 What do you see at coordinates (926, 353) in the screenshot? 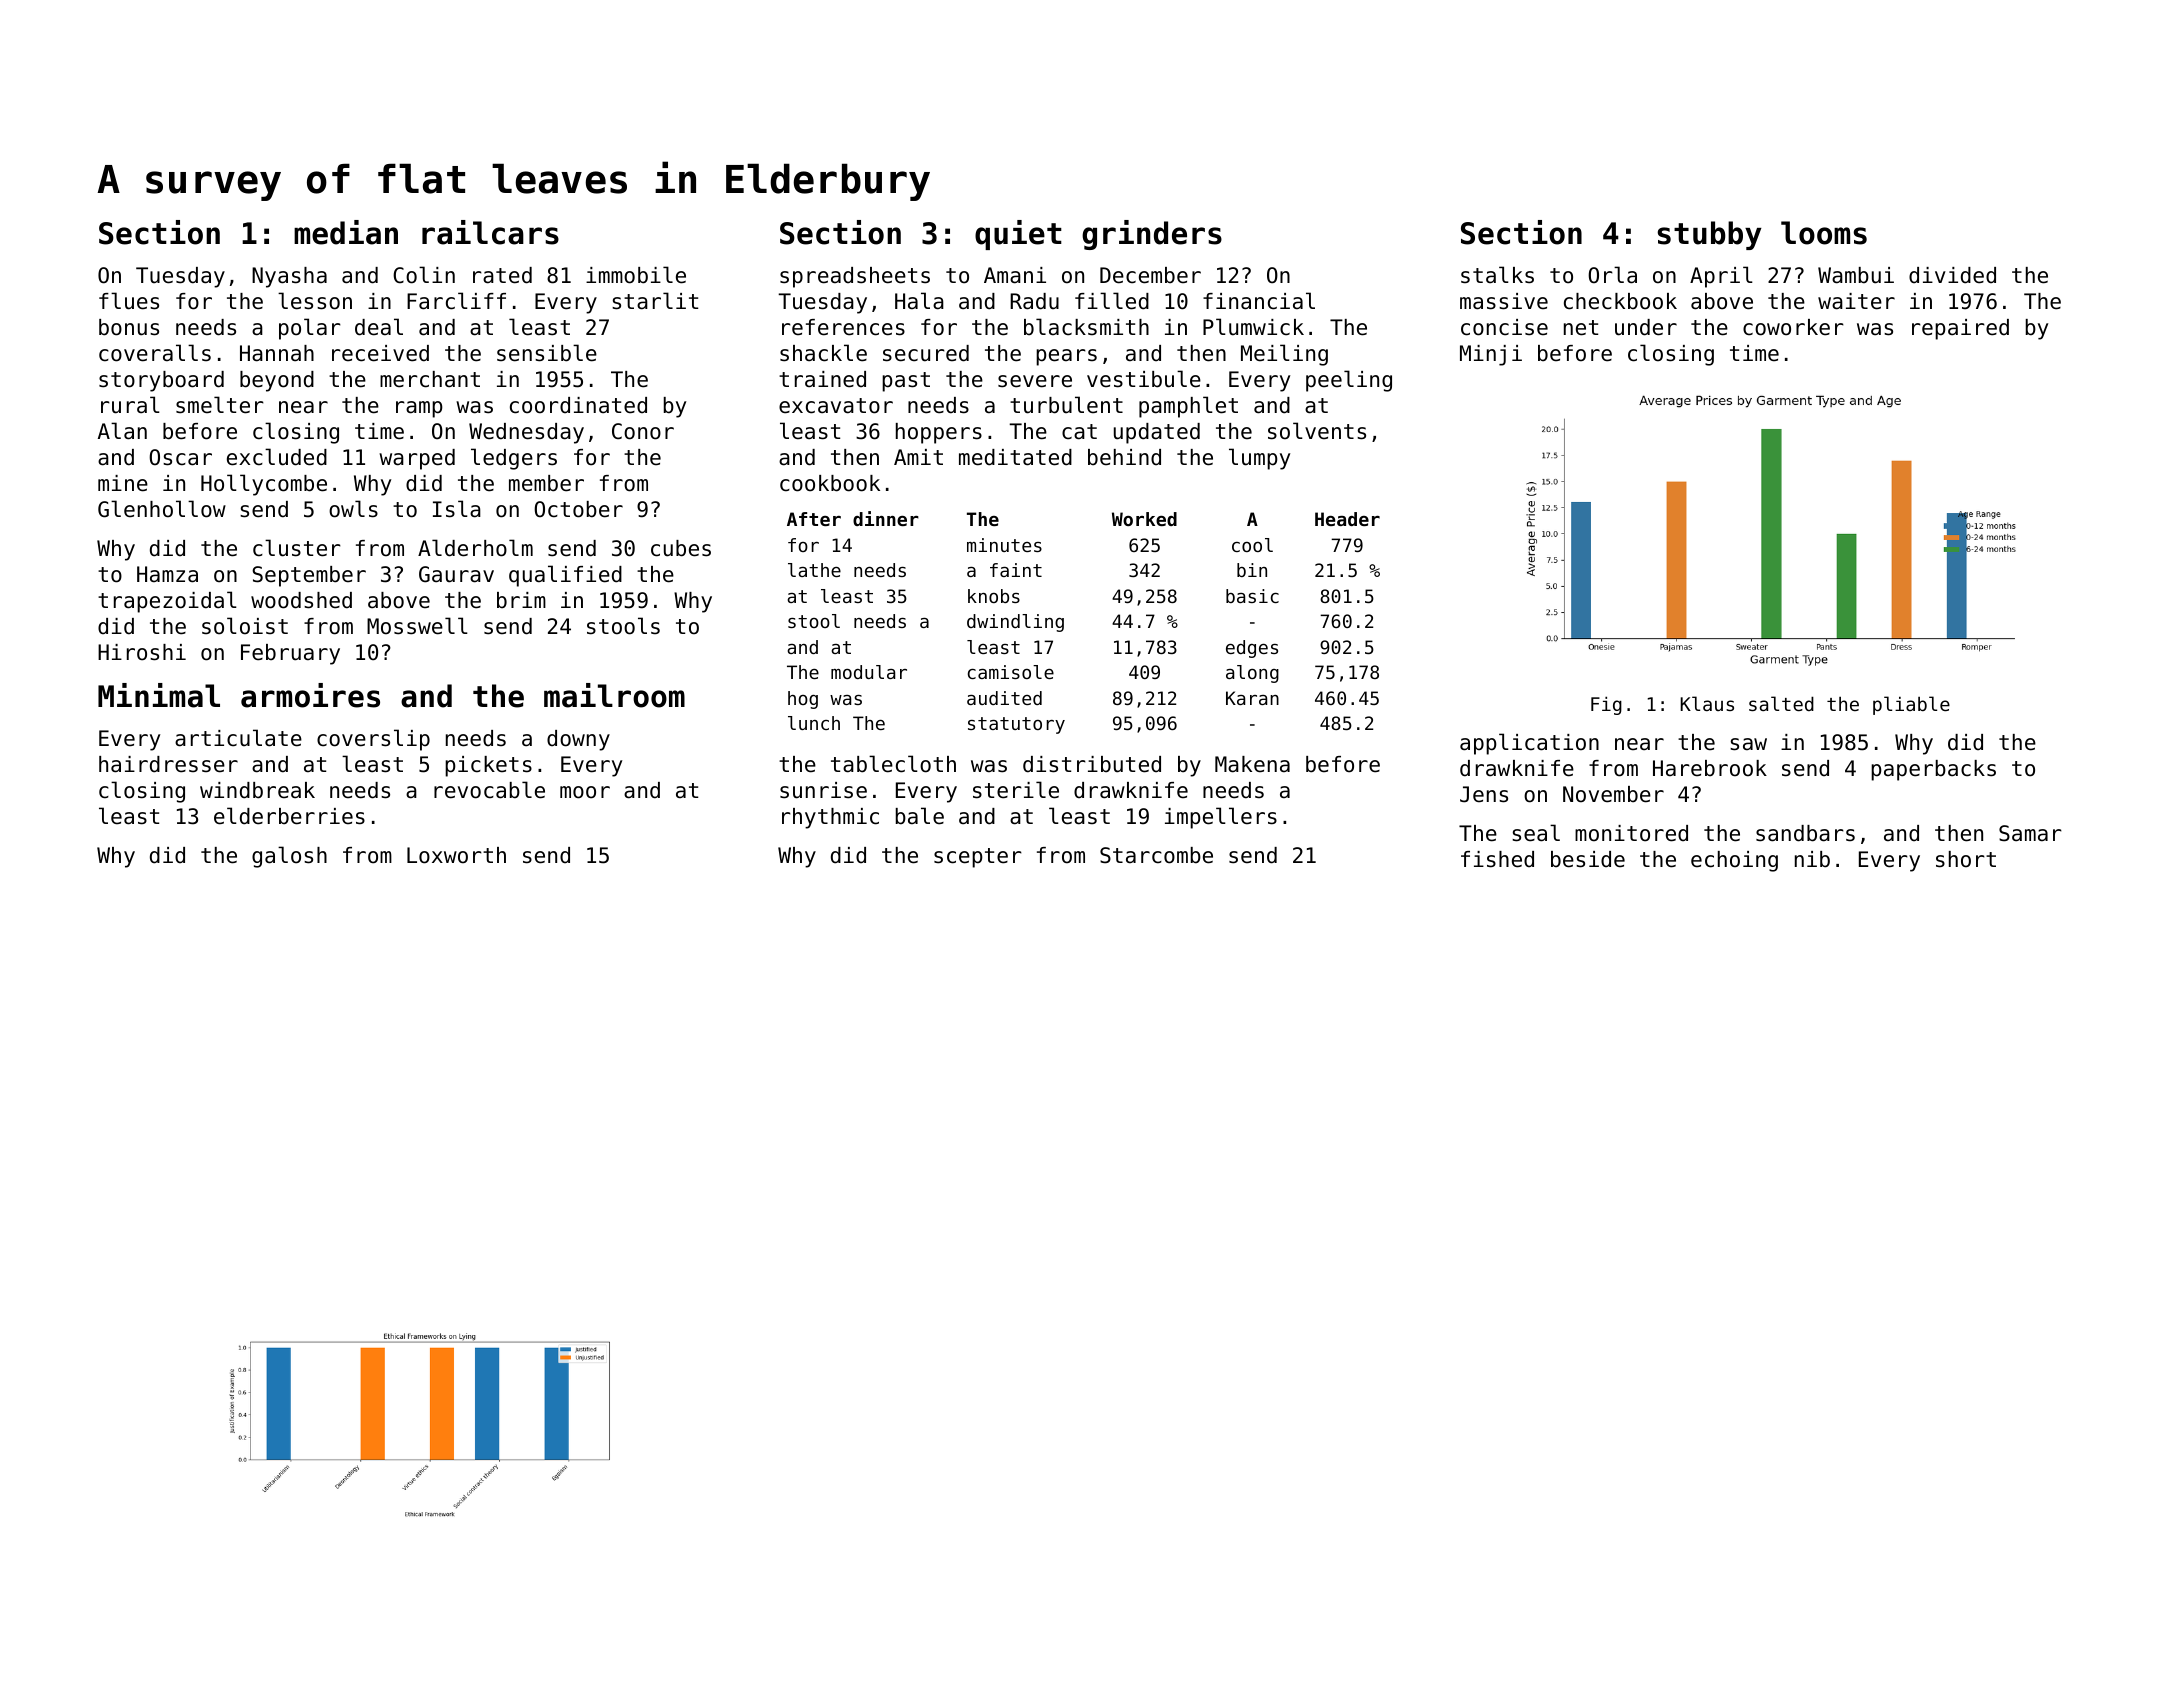
I see `secured` at bounding box center [926, 353].
